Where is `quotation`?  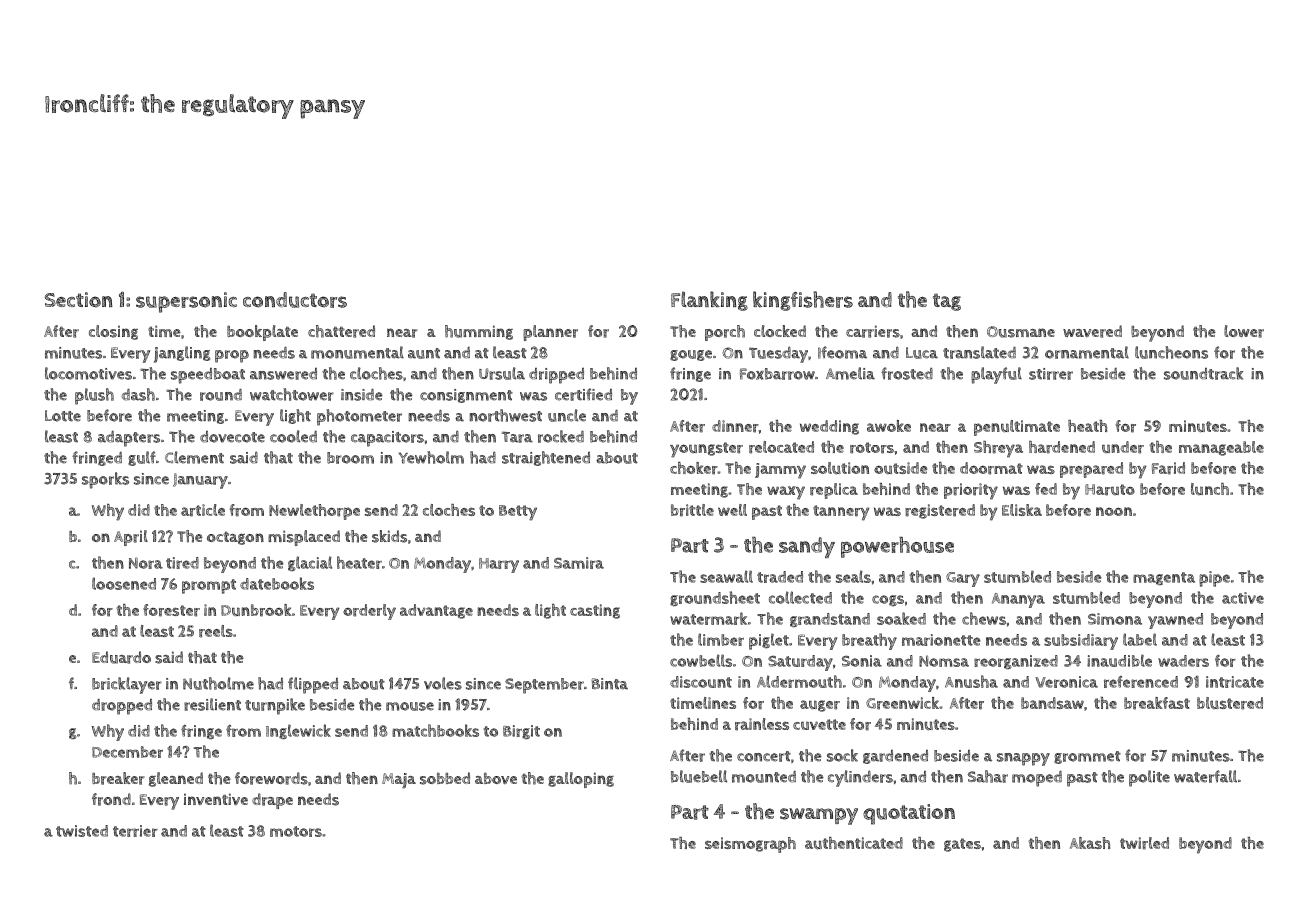 quotation is located at coordinates (909, 814).
